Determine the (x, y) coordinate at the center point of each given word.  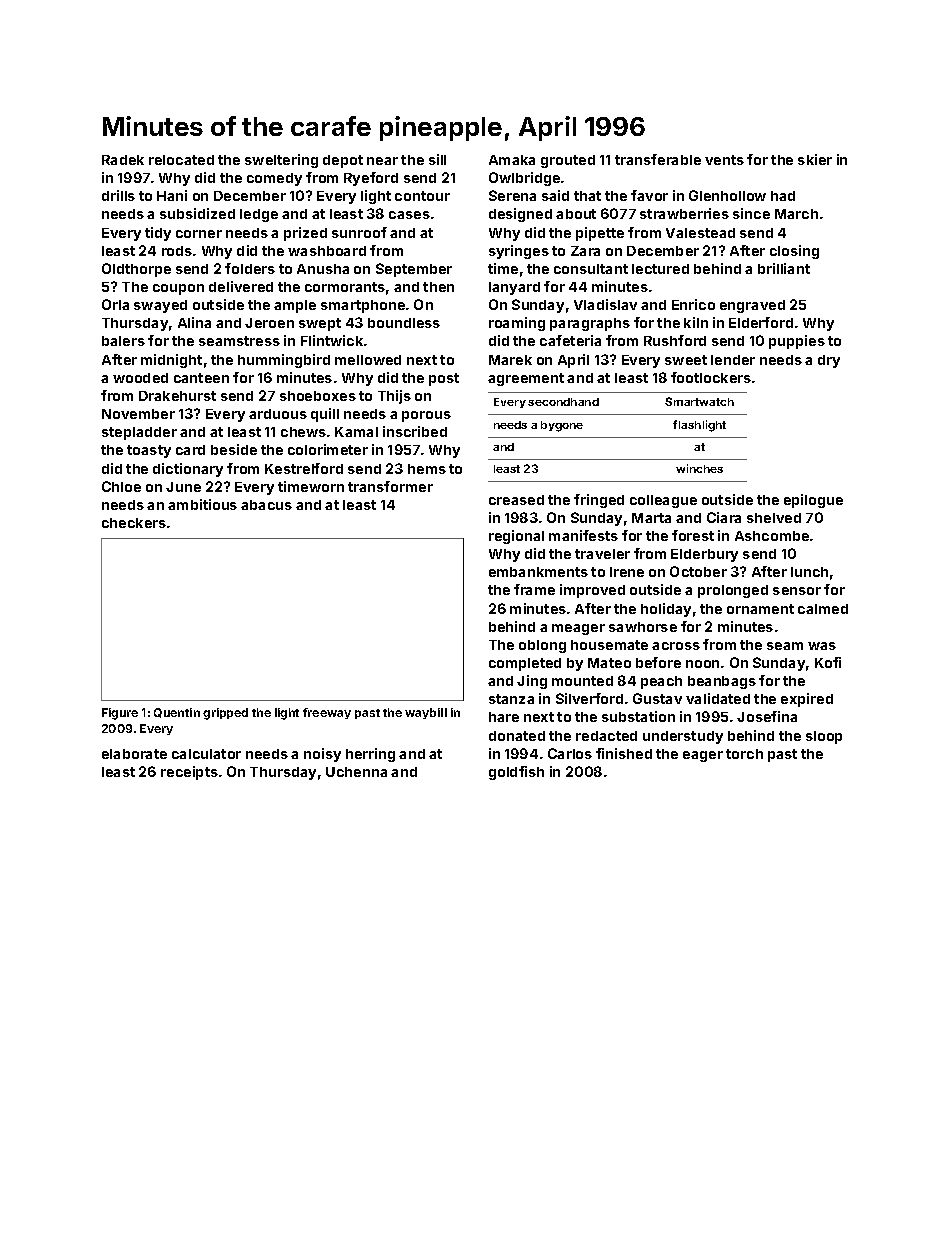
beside (234, 449)
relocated (181, 160)
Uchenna (356, 772)
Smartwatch (699, 401)
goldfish (516, 773)
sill (437, 159)
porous (426, 416)
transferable (658, 159)
